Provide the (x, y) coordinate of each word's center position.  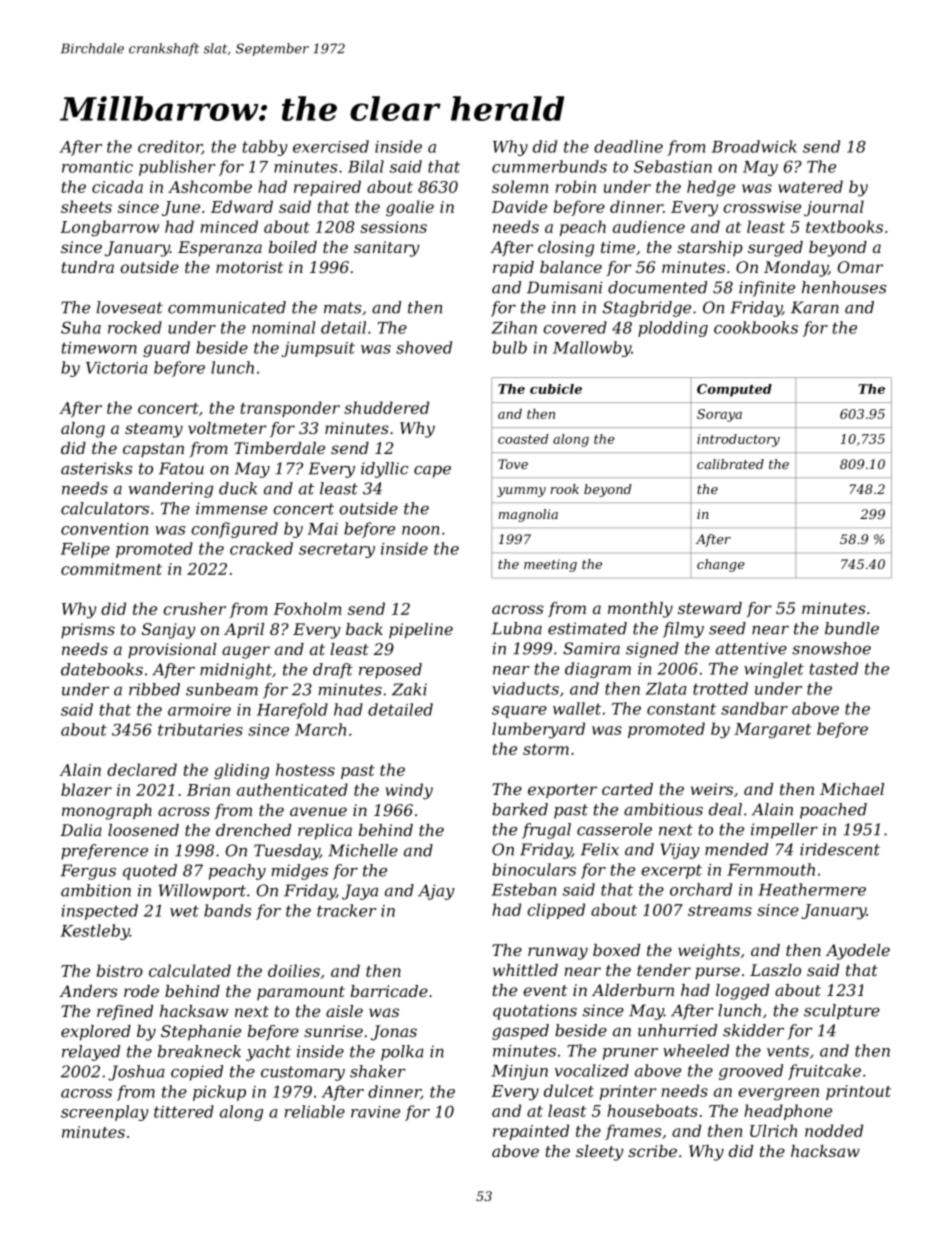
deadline (628, 146)
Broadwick (754, 146)
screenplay (104, 1113)
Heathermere (812, 889)
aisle (344, 1011)
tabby (265, 148)
